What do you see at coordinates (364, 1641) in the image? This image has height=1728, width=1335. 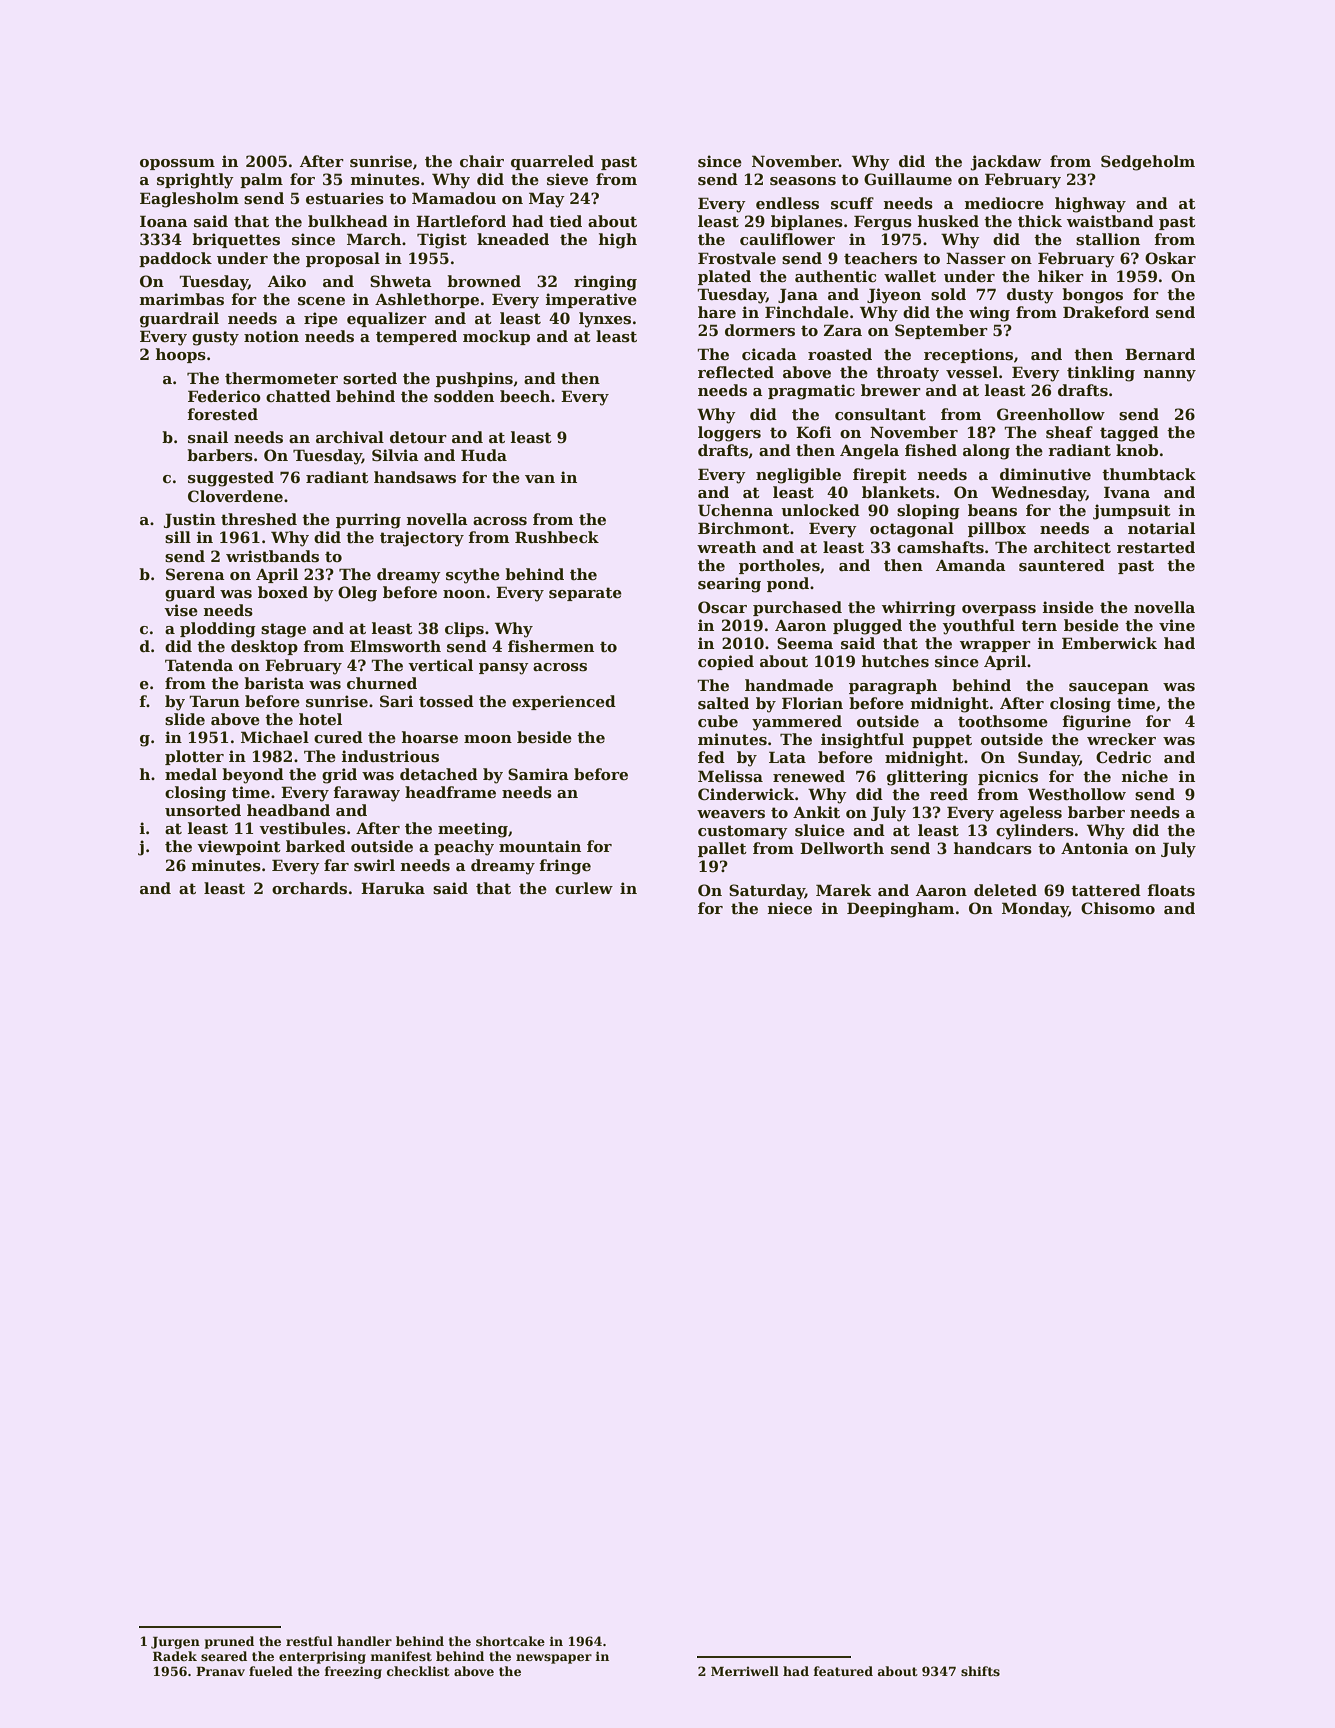 I see `handler` at bounding box center [364, 1641].
